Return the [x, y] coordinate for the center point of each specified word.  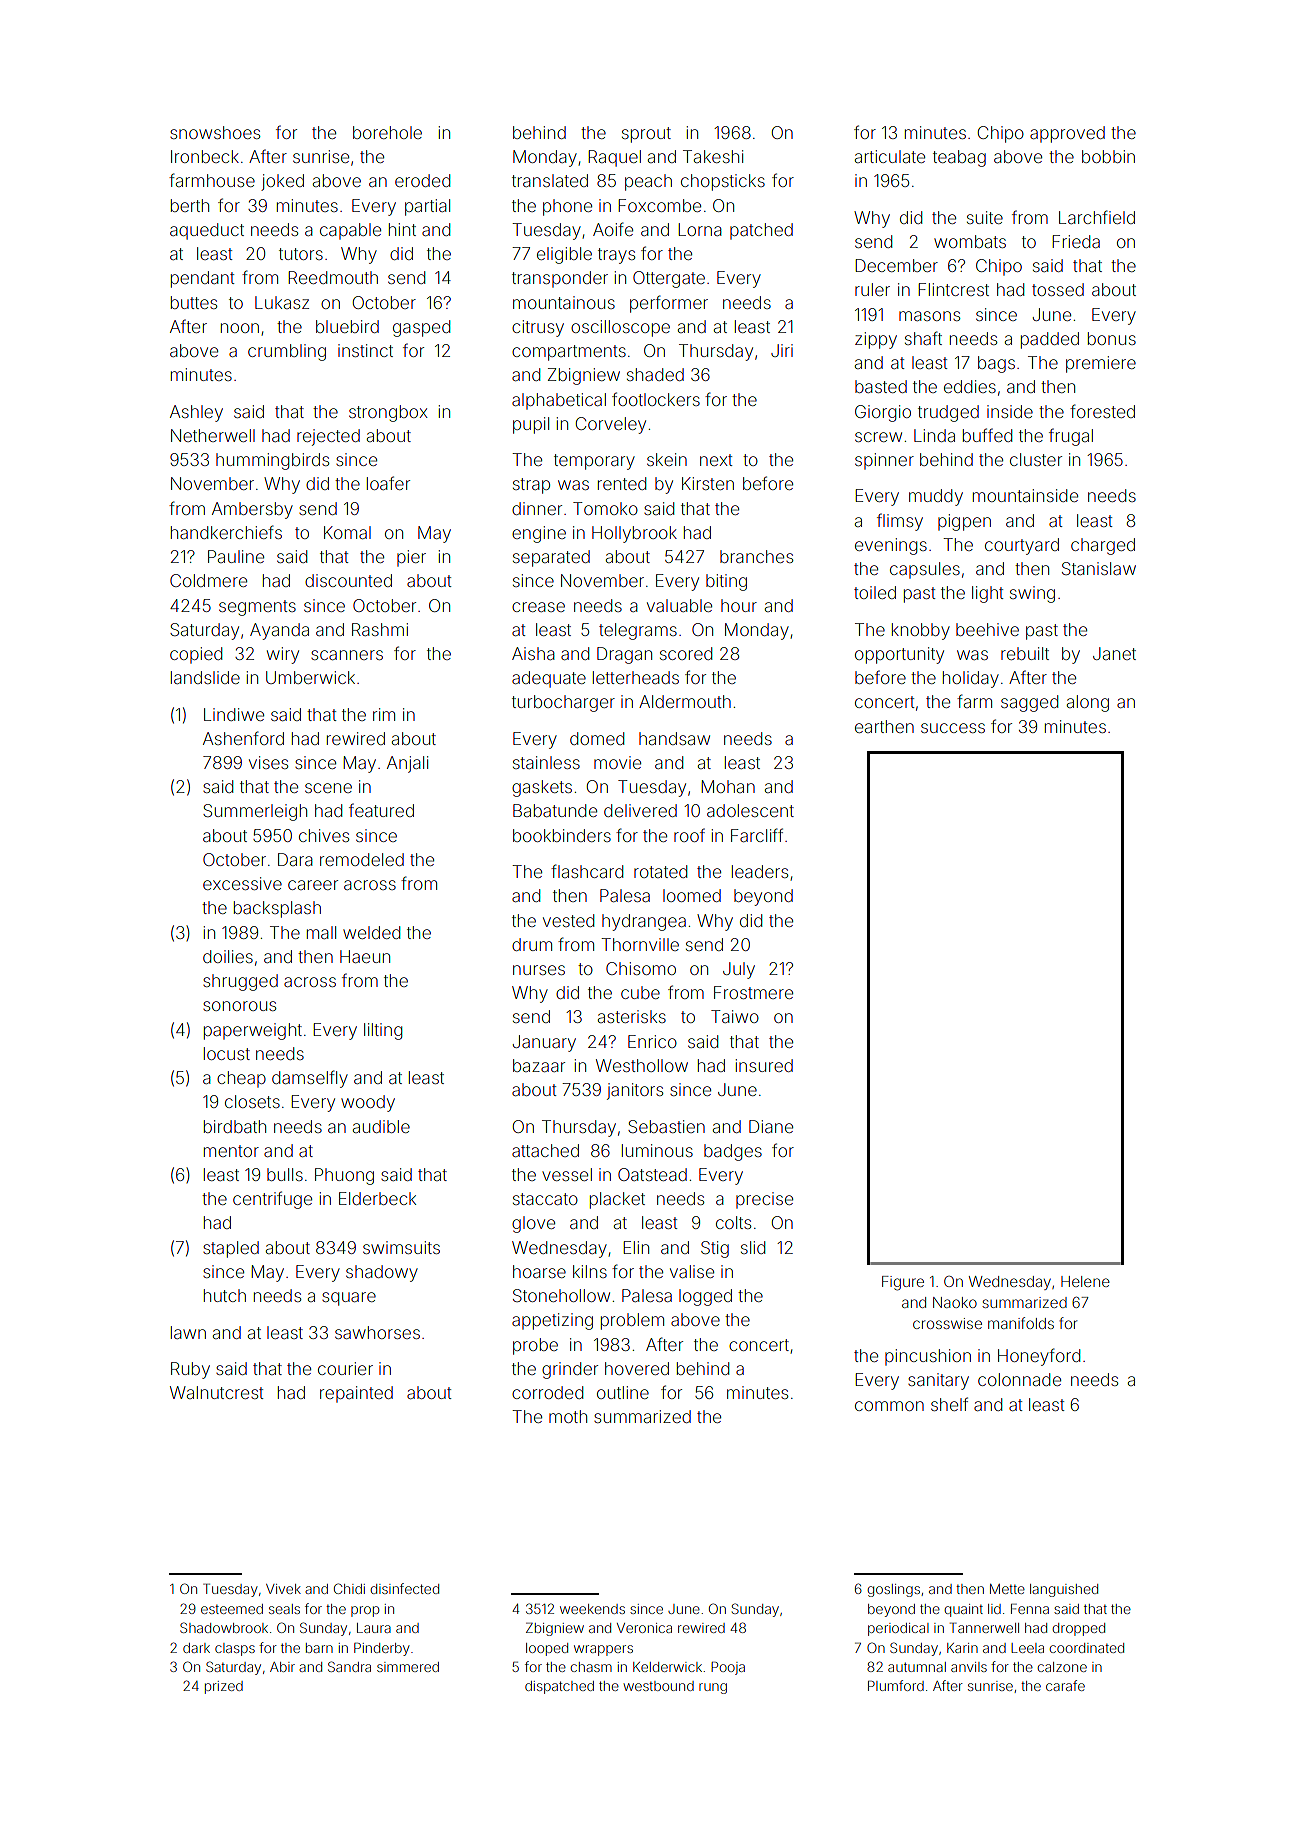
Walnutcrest [216, 1392]
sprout [646, 135]
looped [547, 1649]
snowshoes [215, 132]
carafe [1065, 1685]
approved [1067, 134]
